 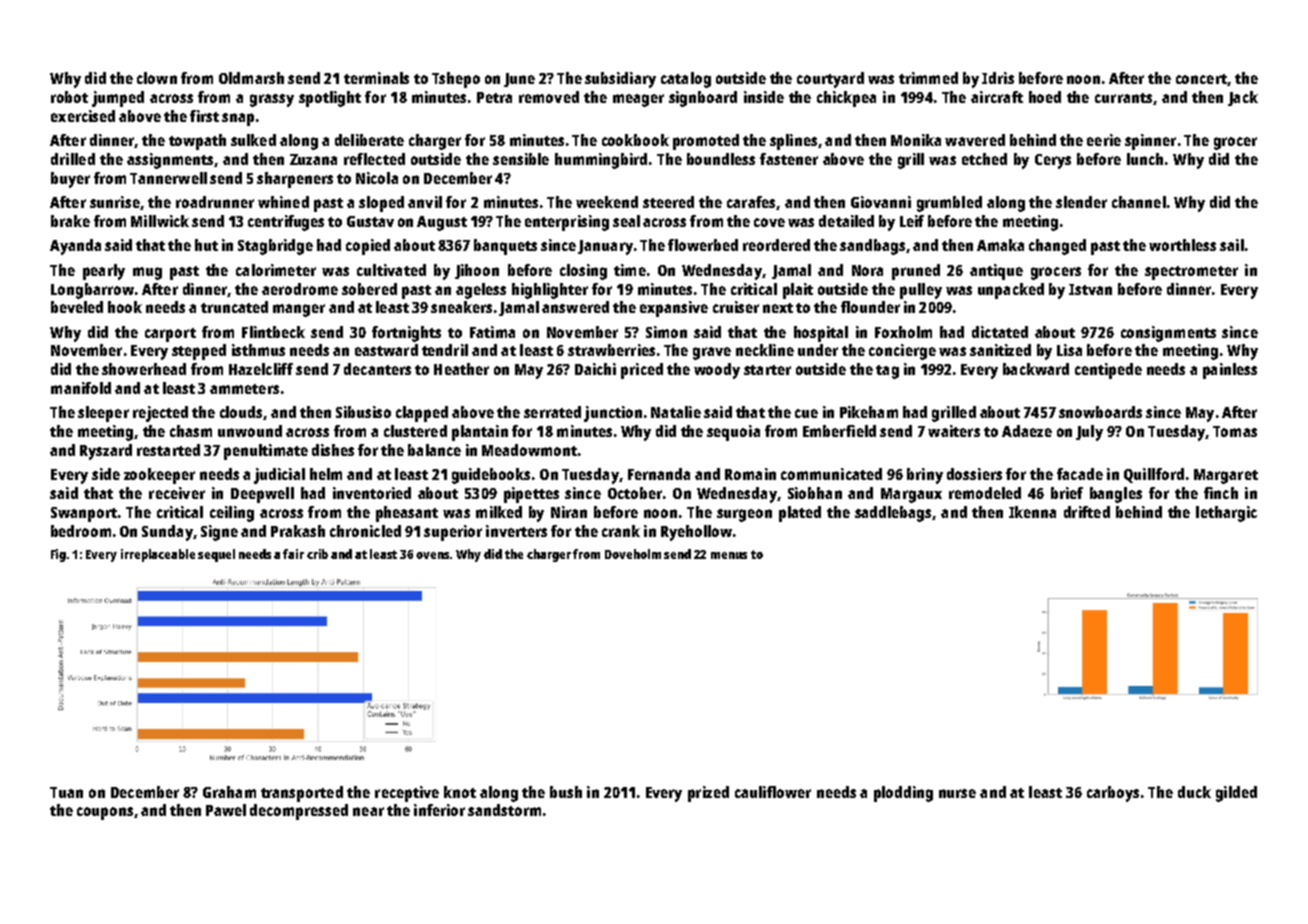 What do you see at coordinates (1236, 794) in the image?
I see `gilded` at bounding box center [1236, 794].
